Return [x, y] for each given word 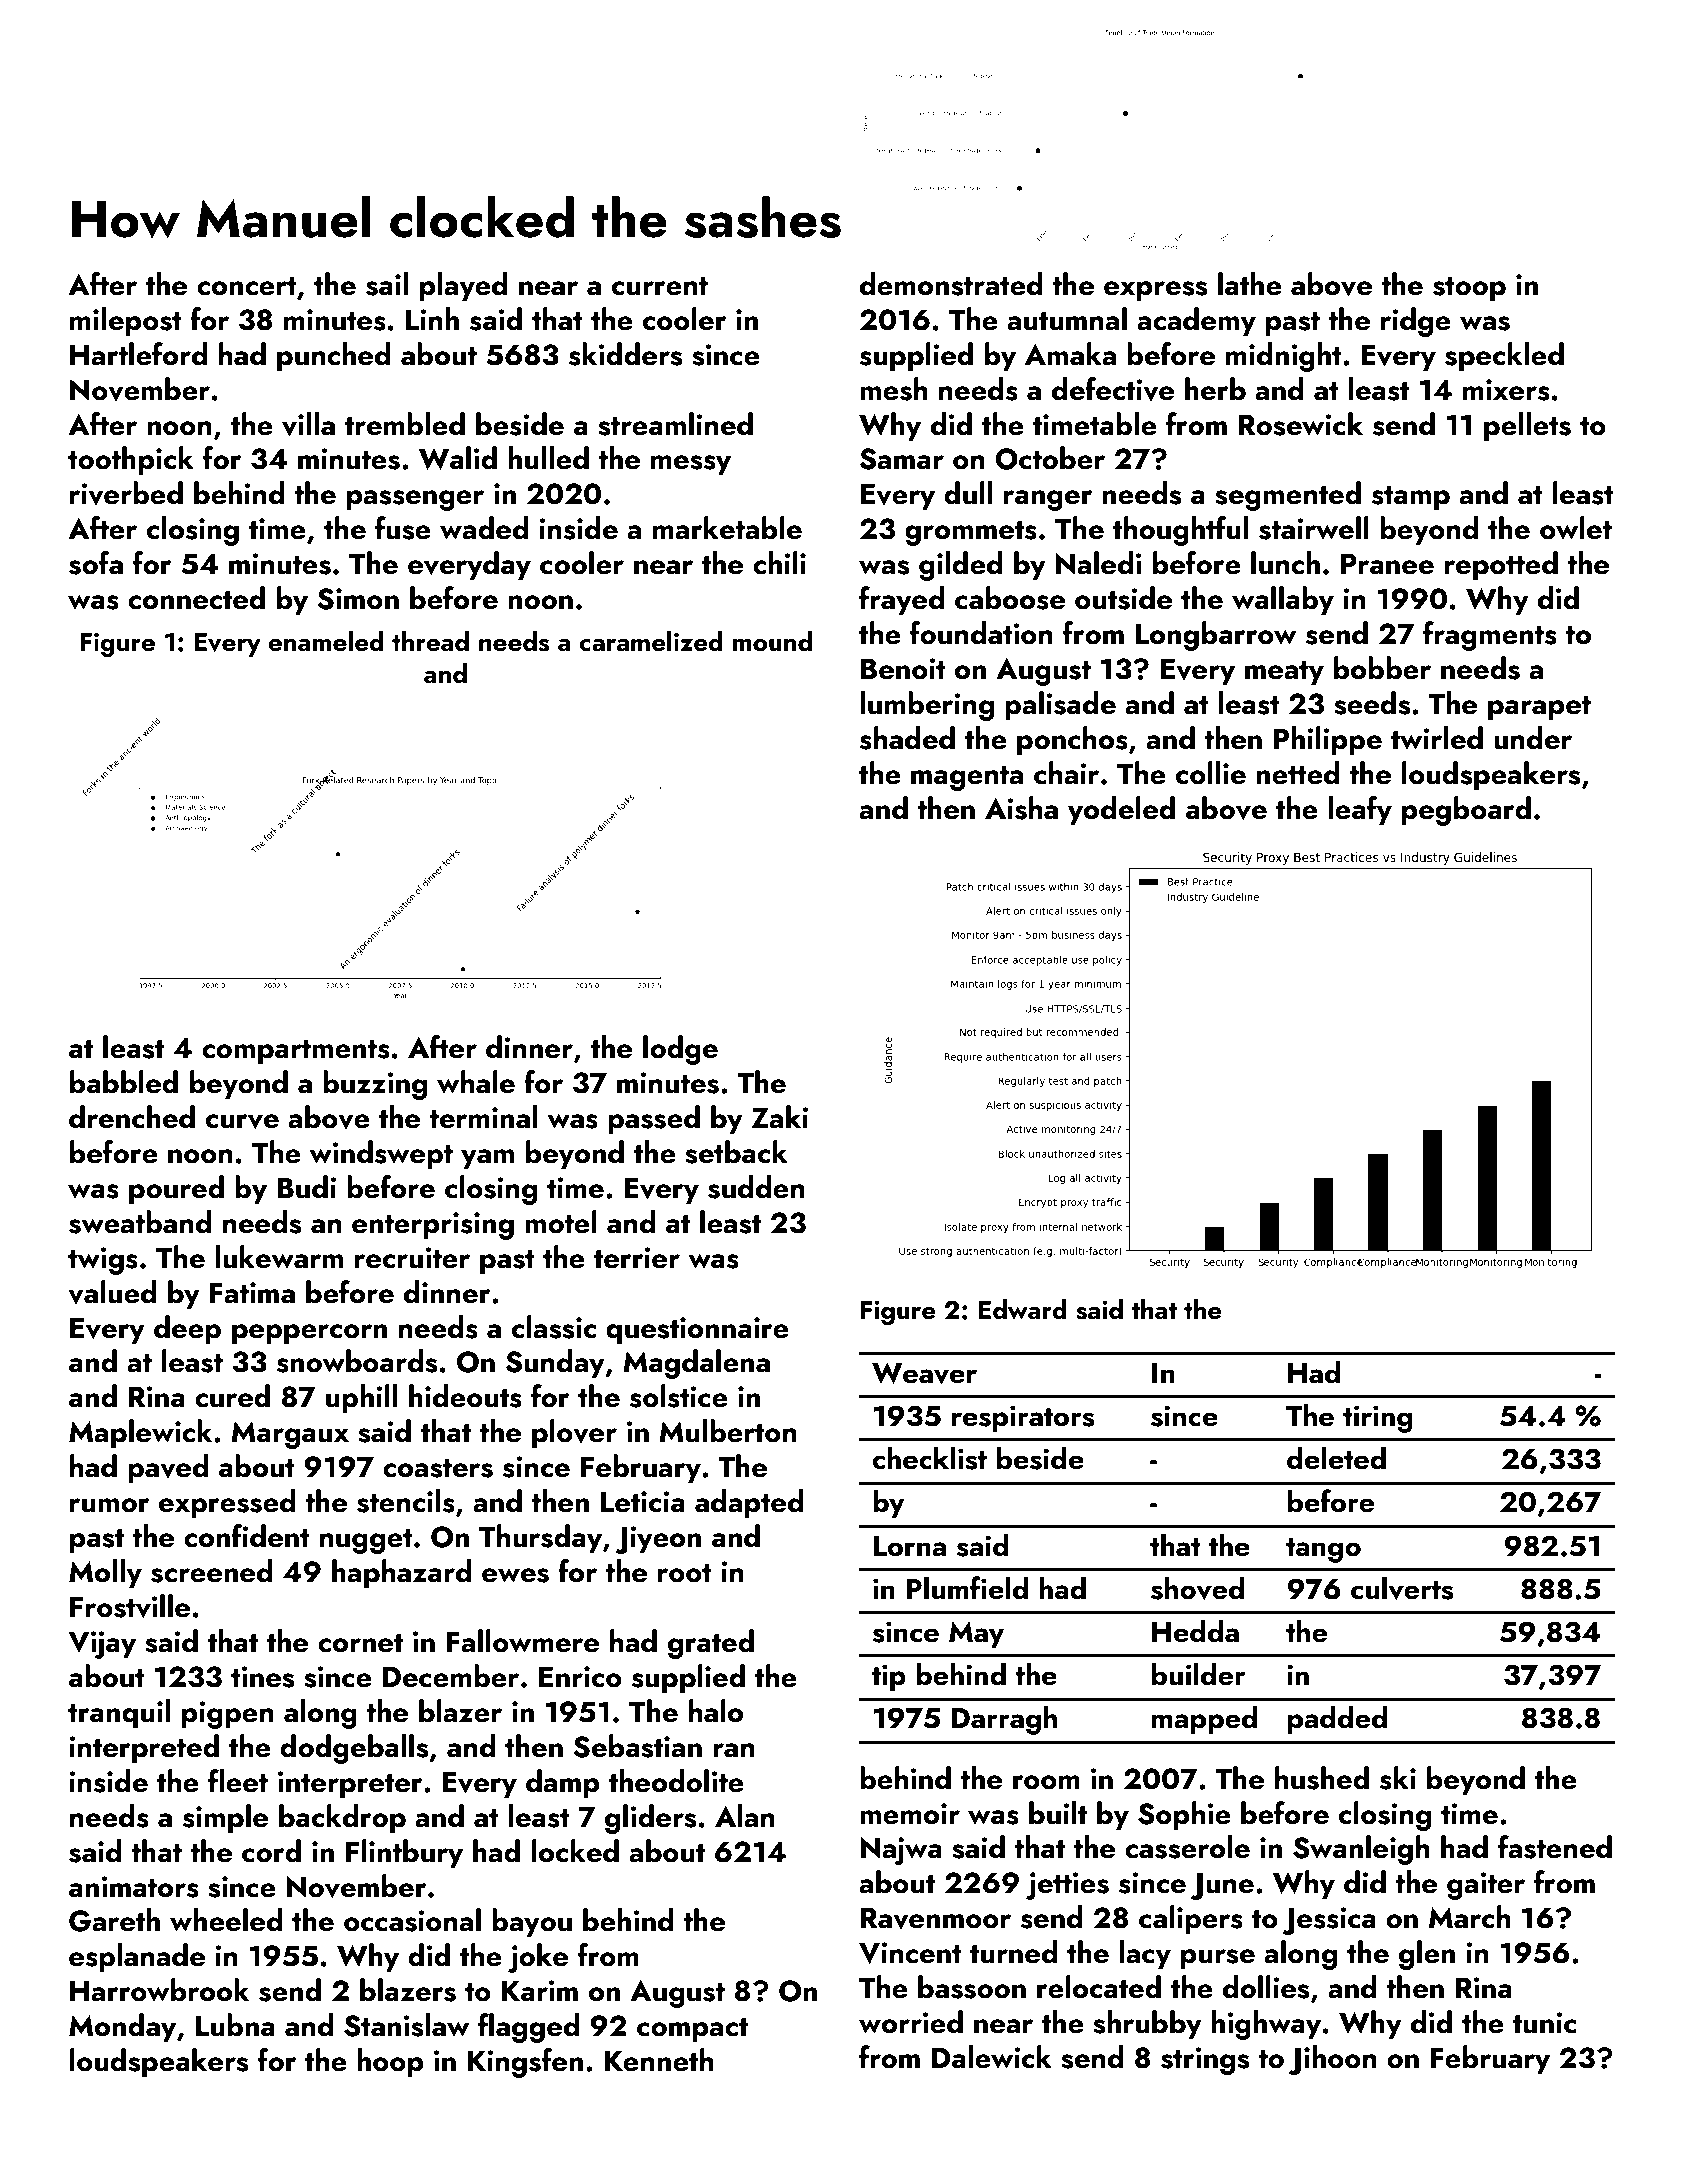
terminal [483, 1117]
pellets [1527, 427]
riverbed [126, 493]
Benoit [903, 669]
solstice [679, 1396]
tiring [1377, 1419]
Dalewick [992, 2057]
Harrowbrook [159, 1990]
